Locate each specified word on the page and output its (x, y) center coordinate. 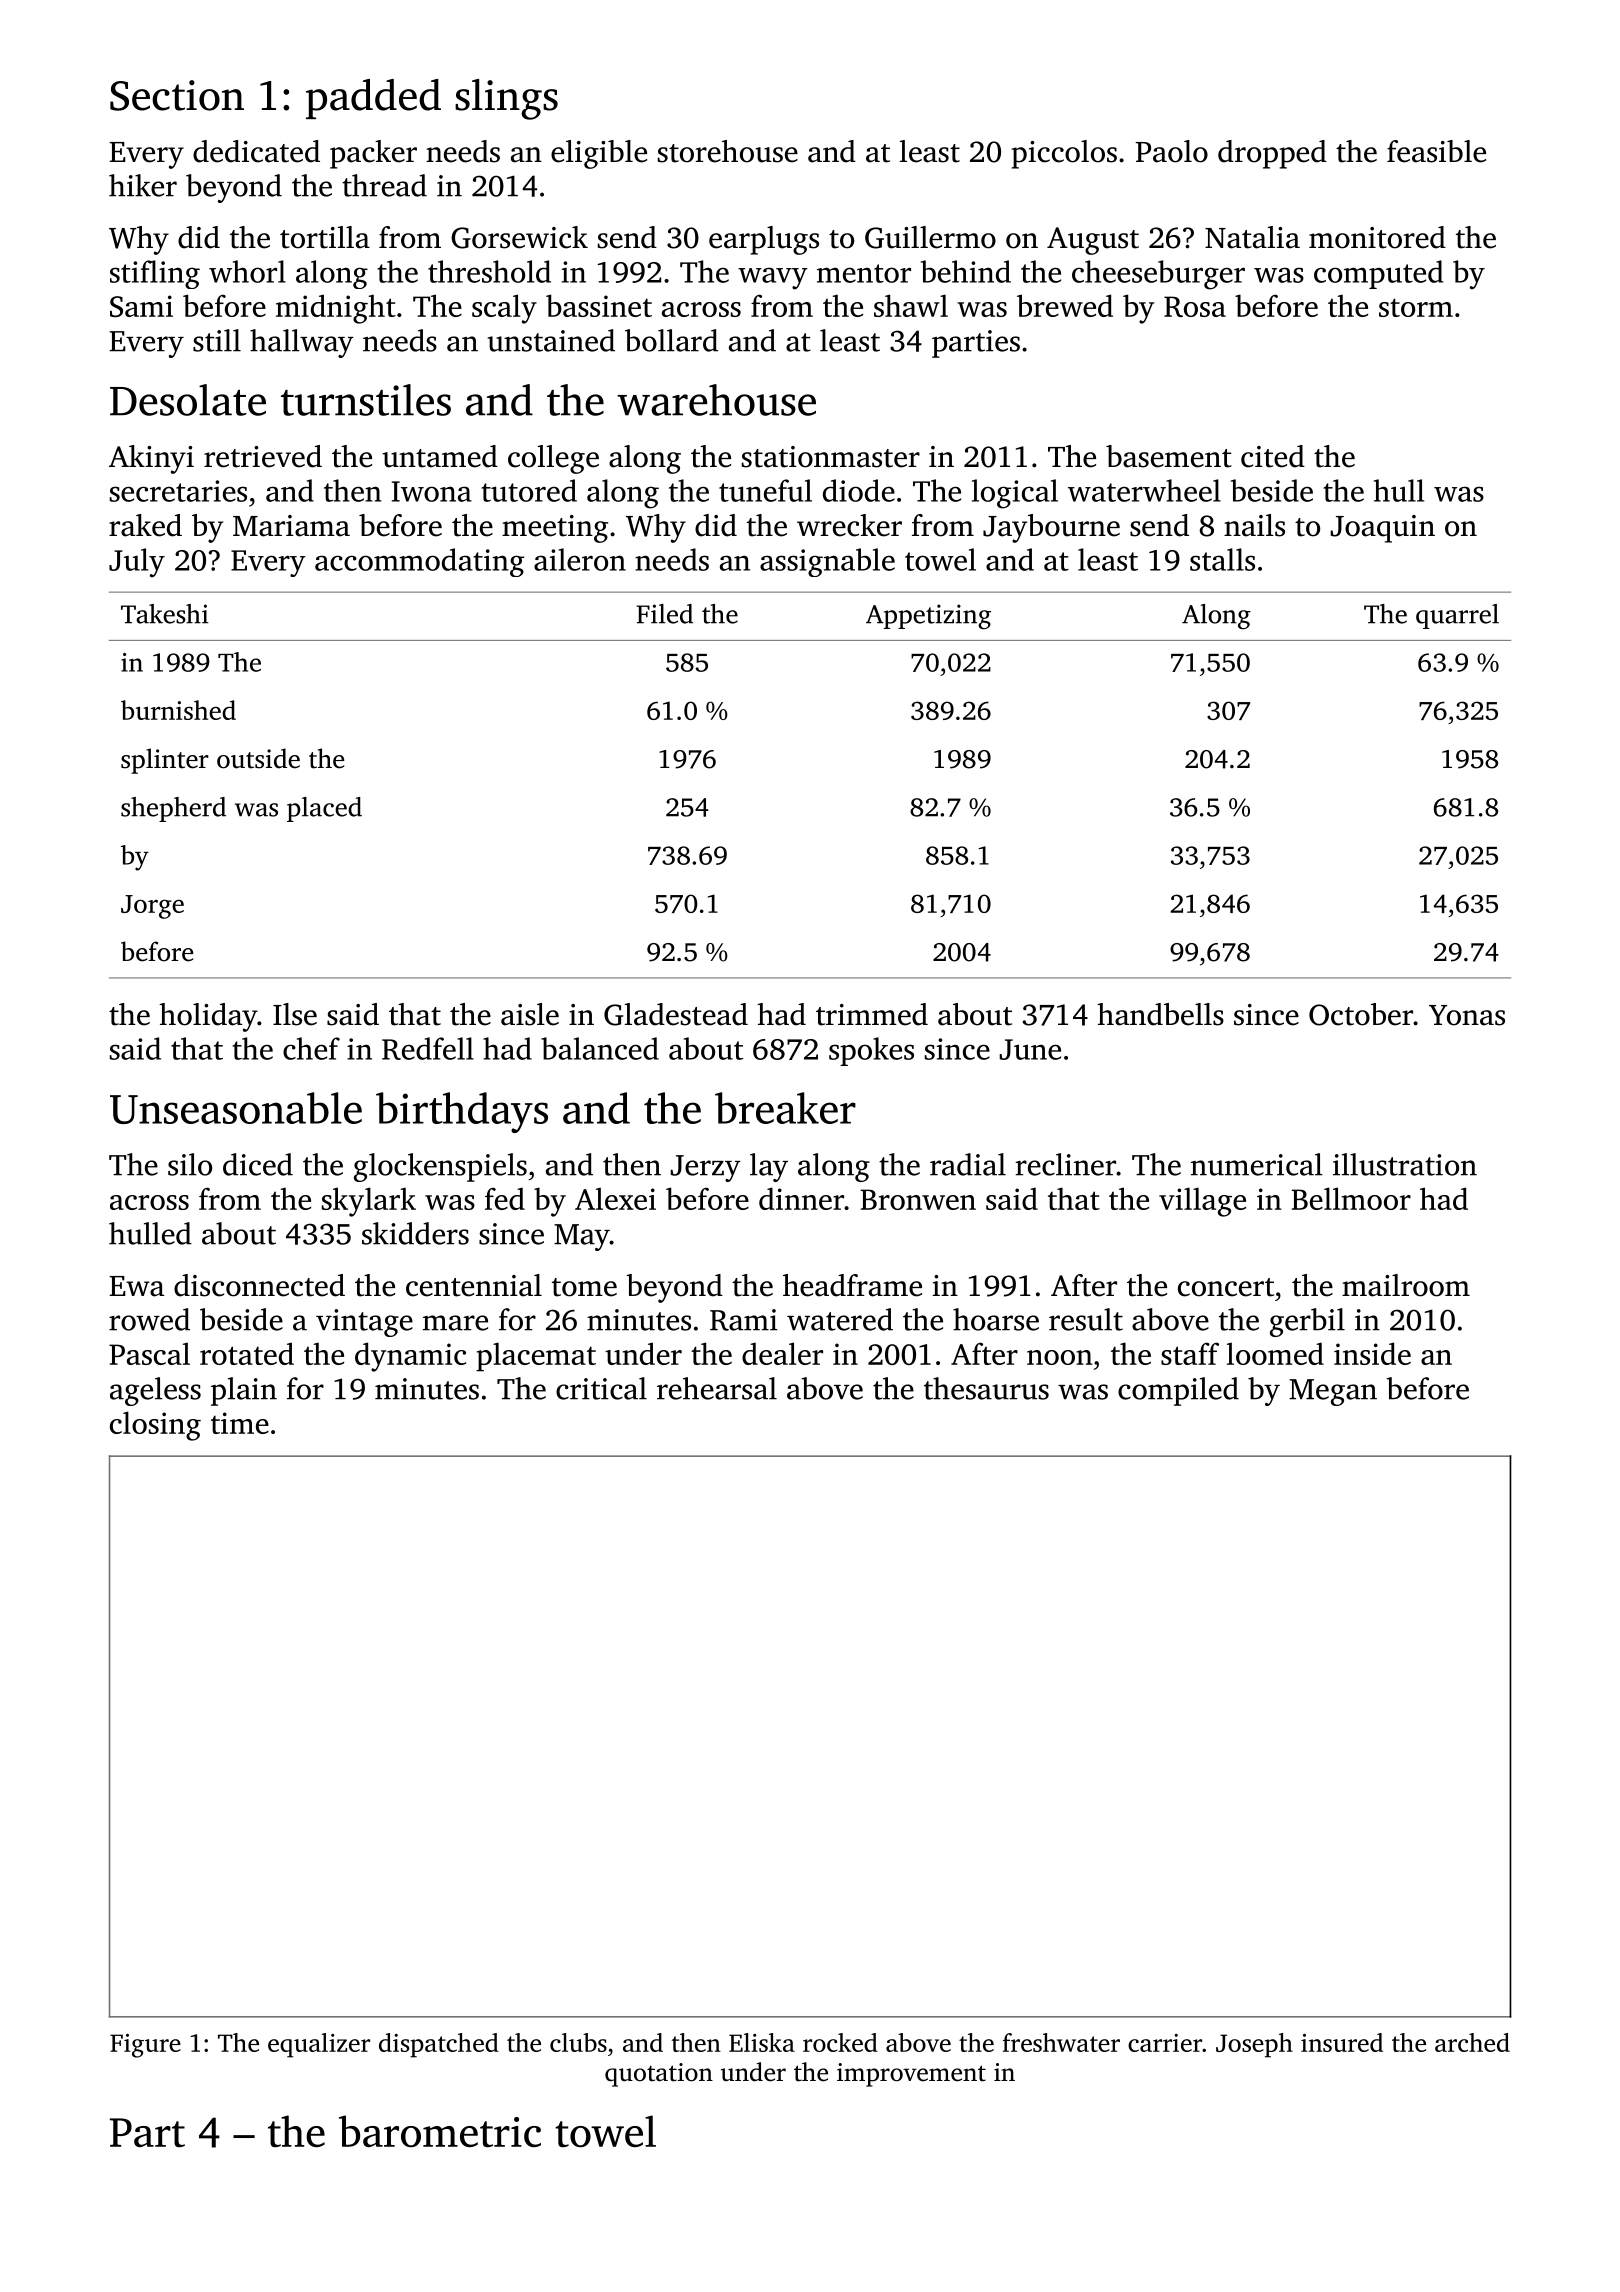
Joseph (1254, 2045)
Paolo (1171, 151)
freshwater (1061, 2042)
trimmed (872, 1014)
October (1361, 1014)
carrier (1165, 2043)
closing (155, 1426)
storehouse (728, 151)
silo (190, 1164)
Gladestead (676, 1014)
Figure (145, 2046)
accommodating (419, 562)
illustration (1405, 1164)
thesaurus (986, 1388)
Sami (141, 306)
